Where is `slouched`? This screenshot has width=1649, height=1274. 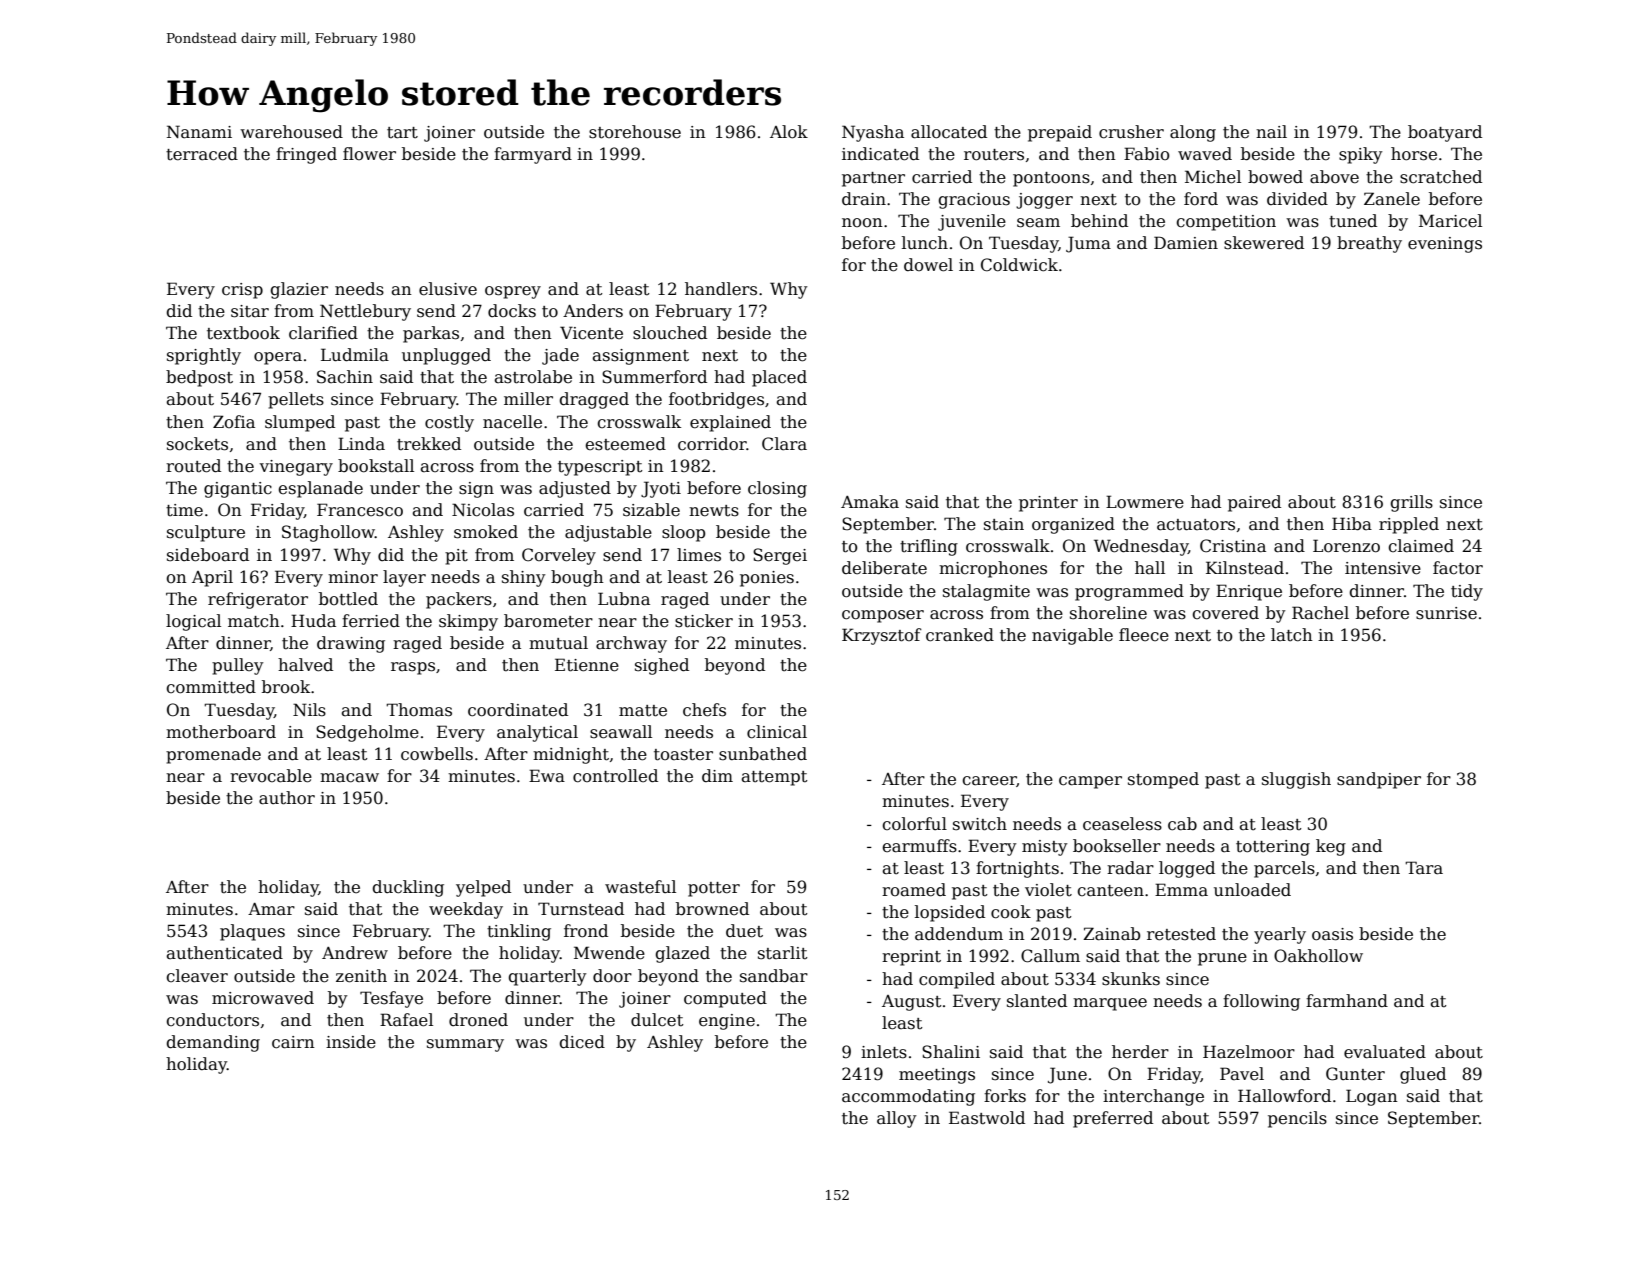
slouched is located at coordinates (670, 333).
